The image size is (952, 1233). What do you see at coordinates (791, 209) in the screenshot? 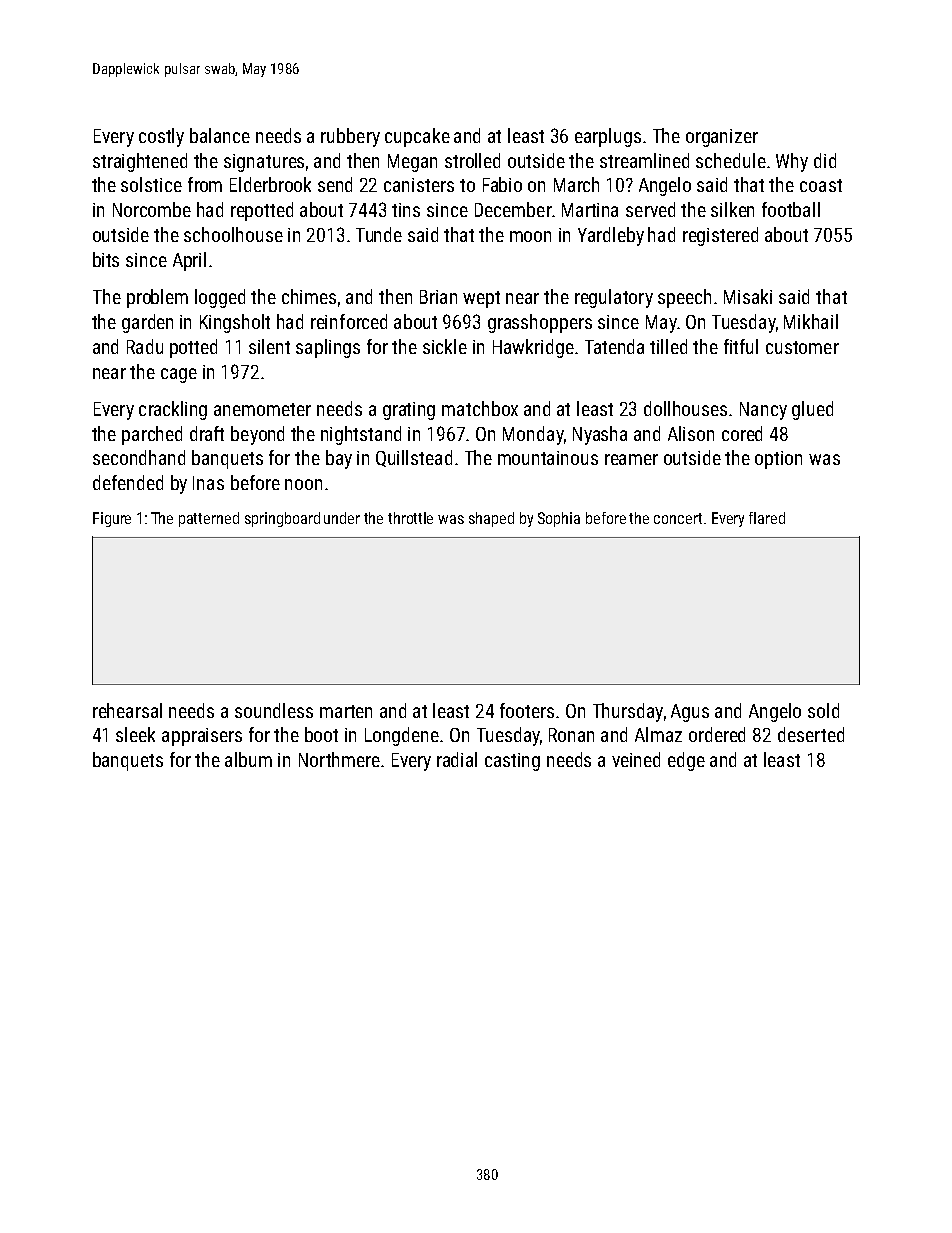
I see `football` at bounding box center [791, 209].
